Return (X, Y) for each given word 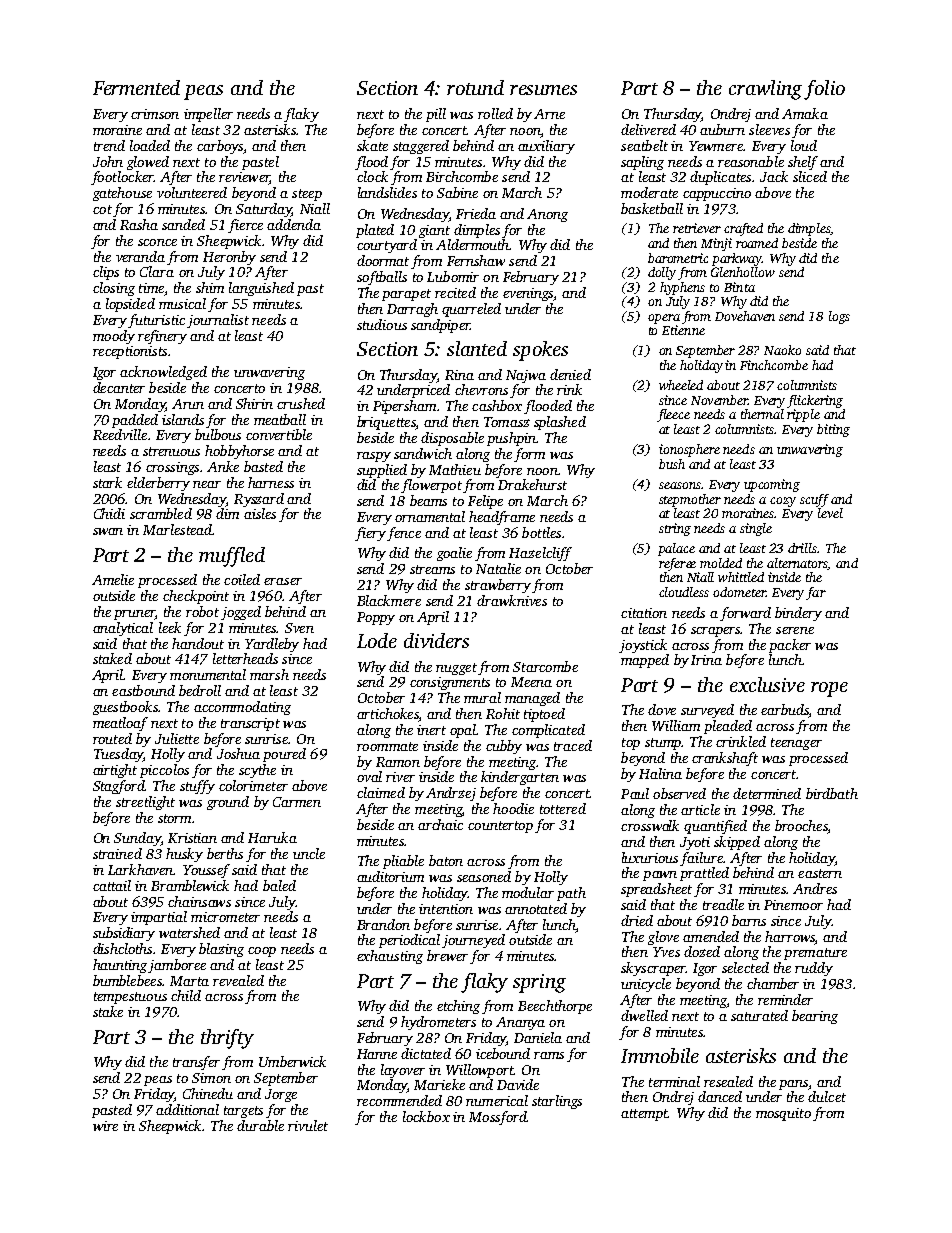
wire (105, 1126)
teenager (796, 744)
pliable (403, 862)
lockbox (426, 1116)
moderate (649, 192)
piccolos (164, 771)
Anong (547, 215)
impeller (208, 115)
